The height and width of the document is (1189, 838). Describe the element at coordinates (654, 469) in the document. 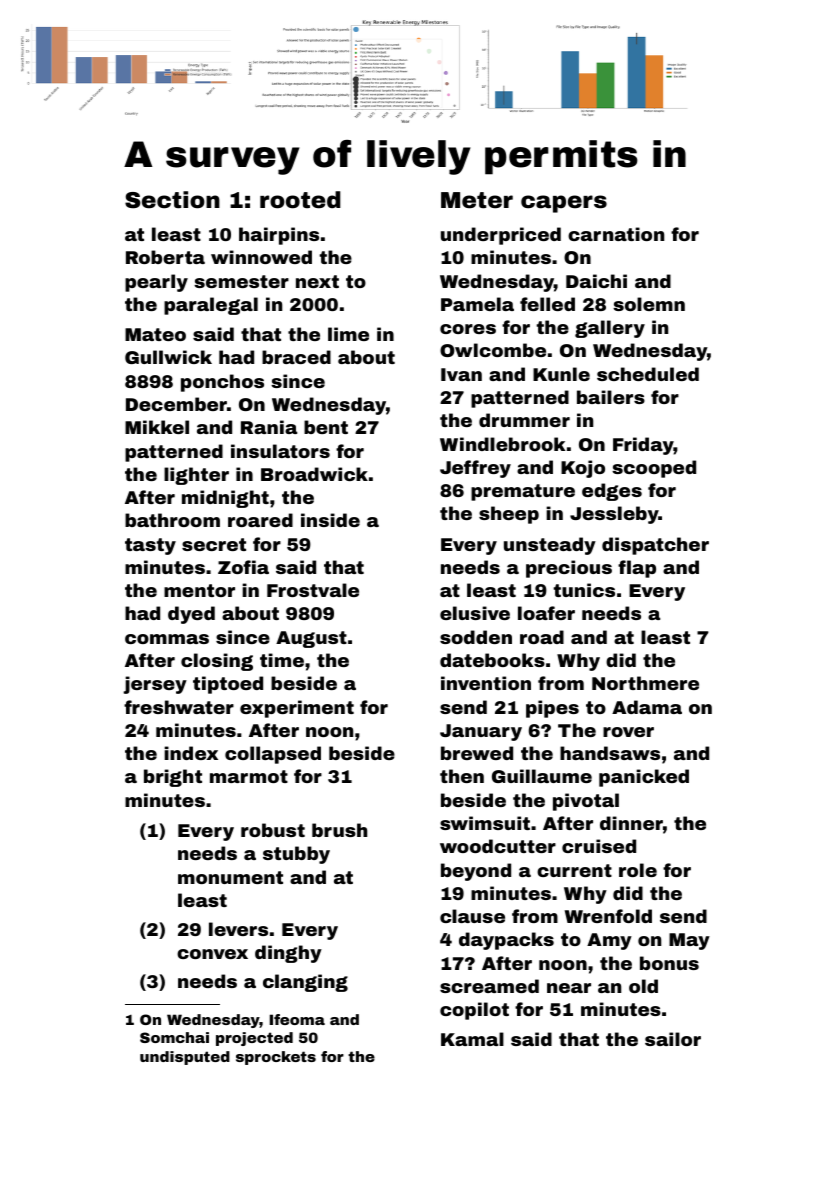

I see `scooped` at that location.
